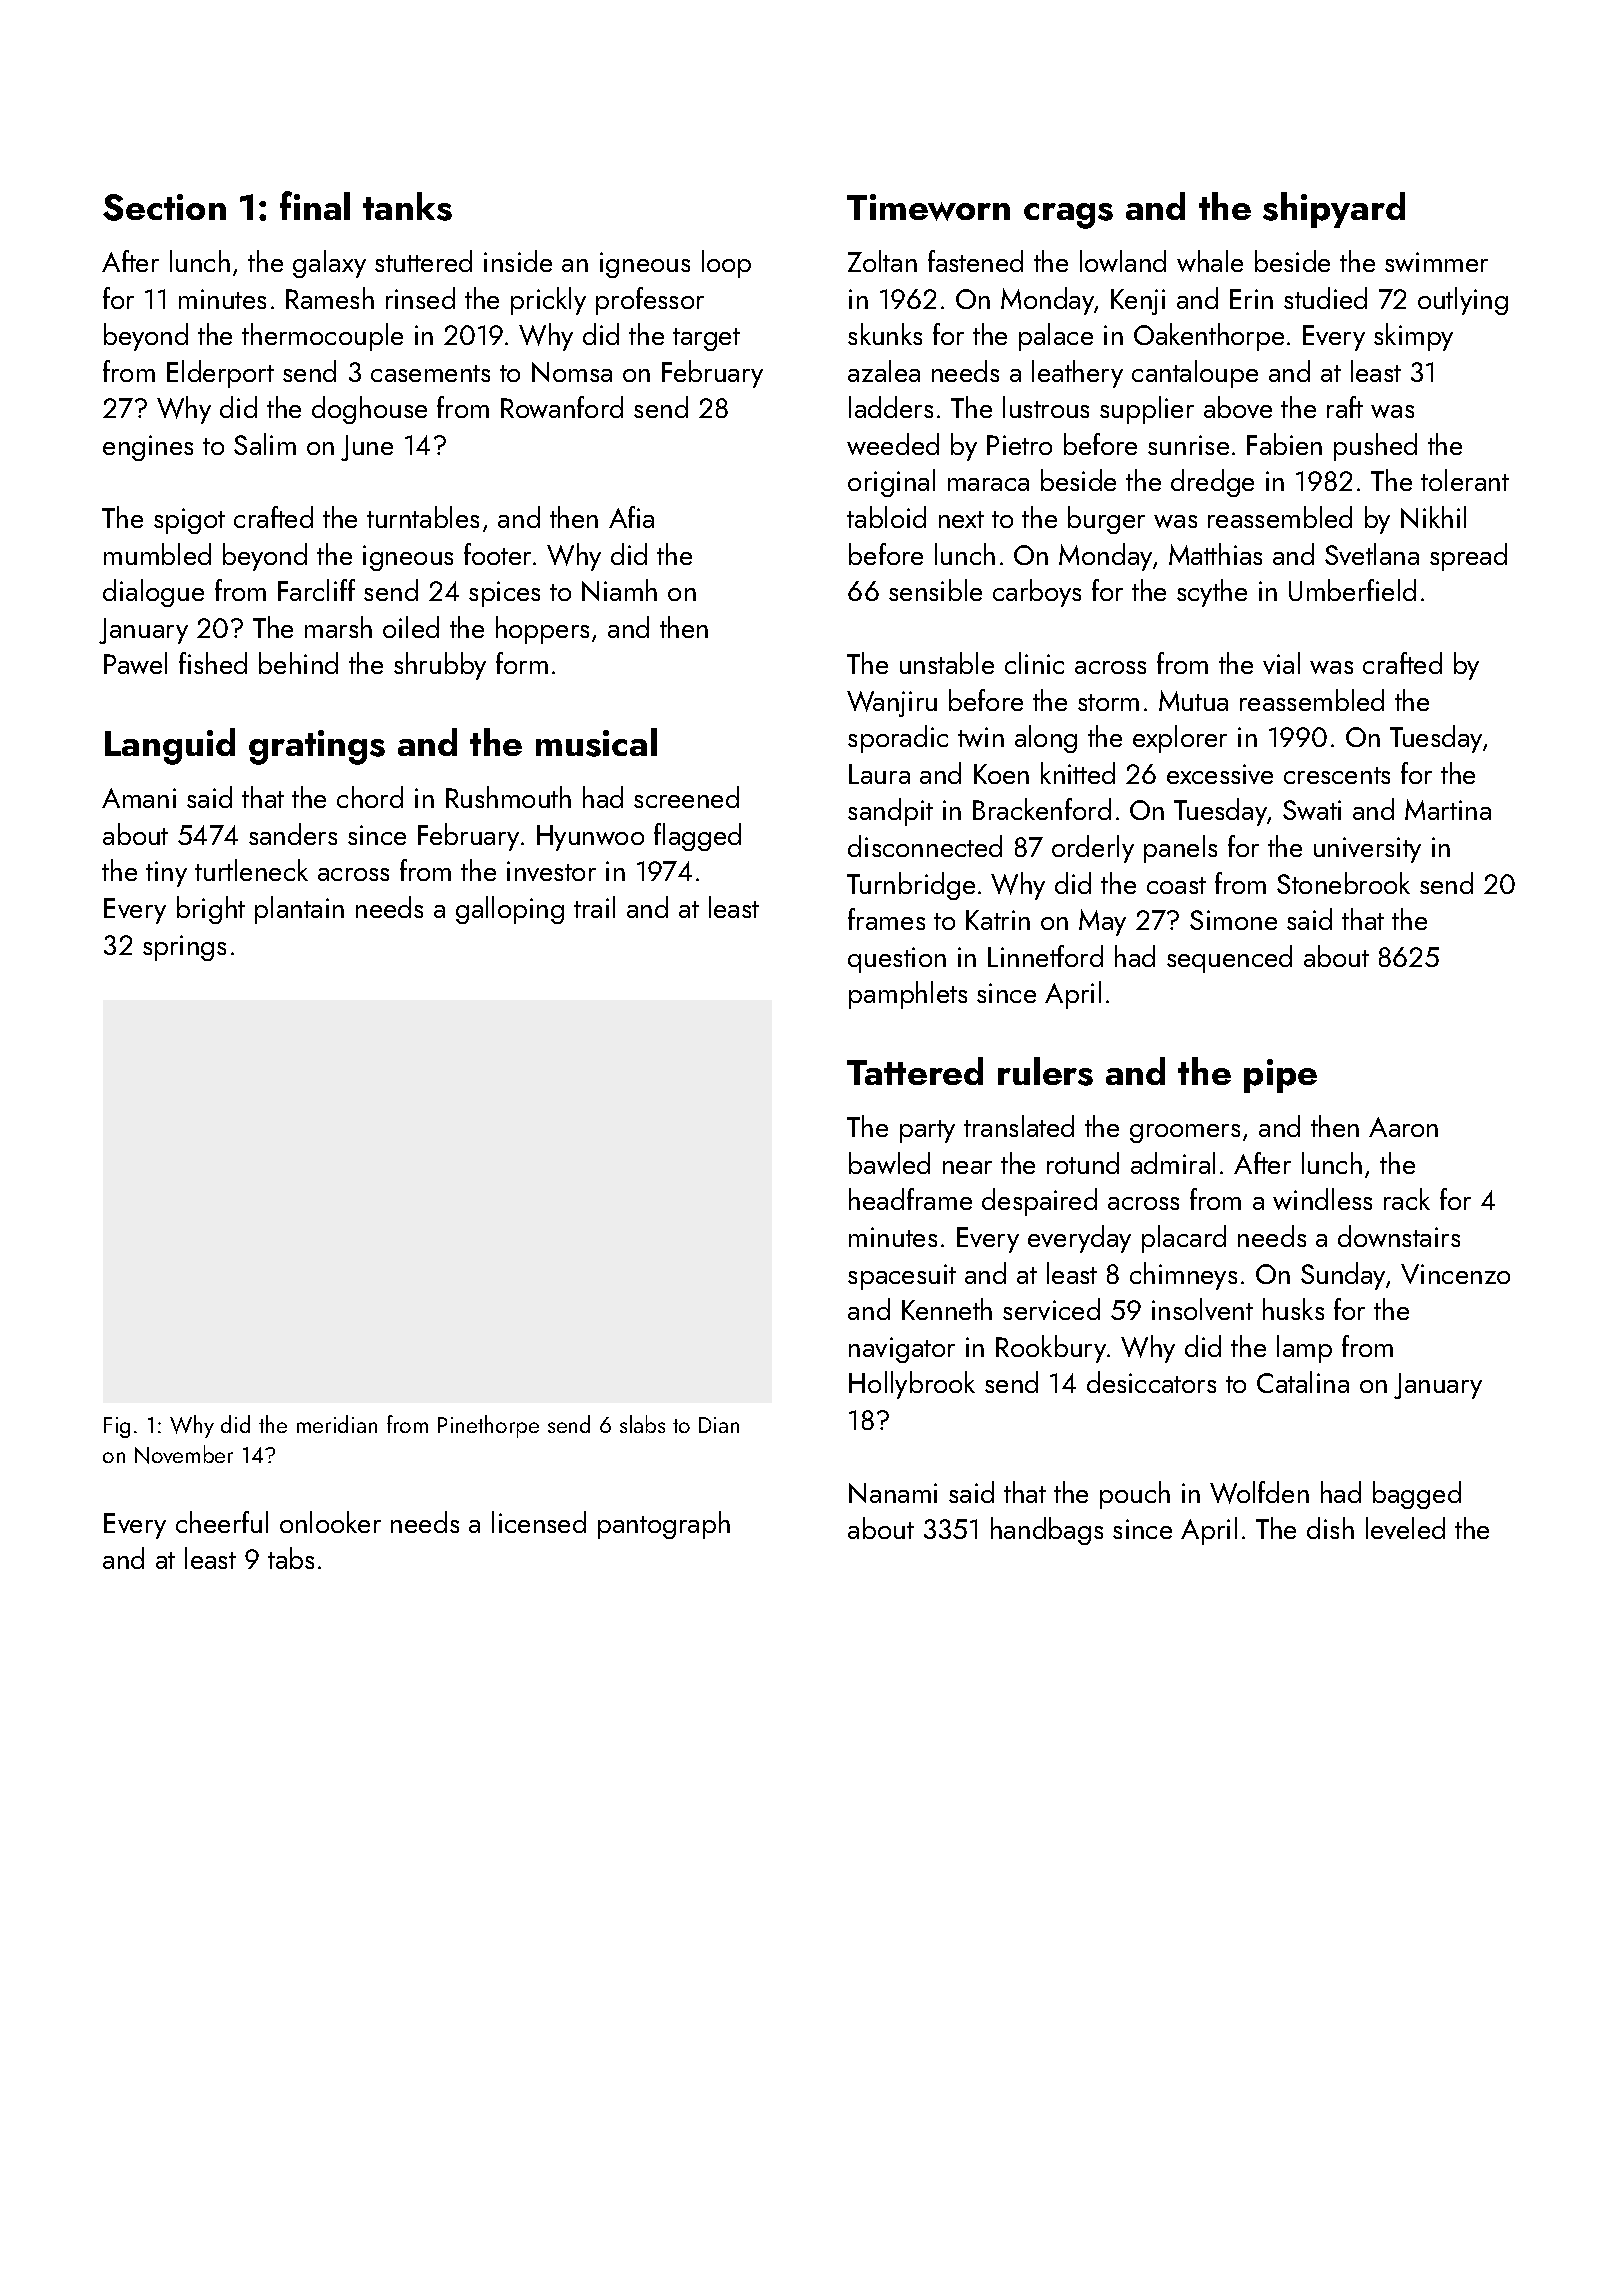 Image resolution: width=1620 pixels, height=2292 pixels. What do you see at coordinates (184, 948) in the screenshot?
I see `springs` at bounding box center [184, 948].
